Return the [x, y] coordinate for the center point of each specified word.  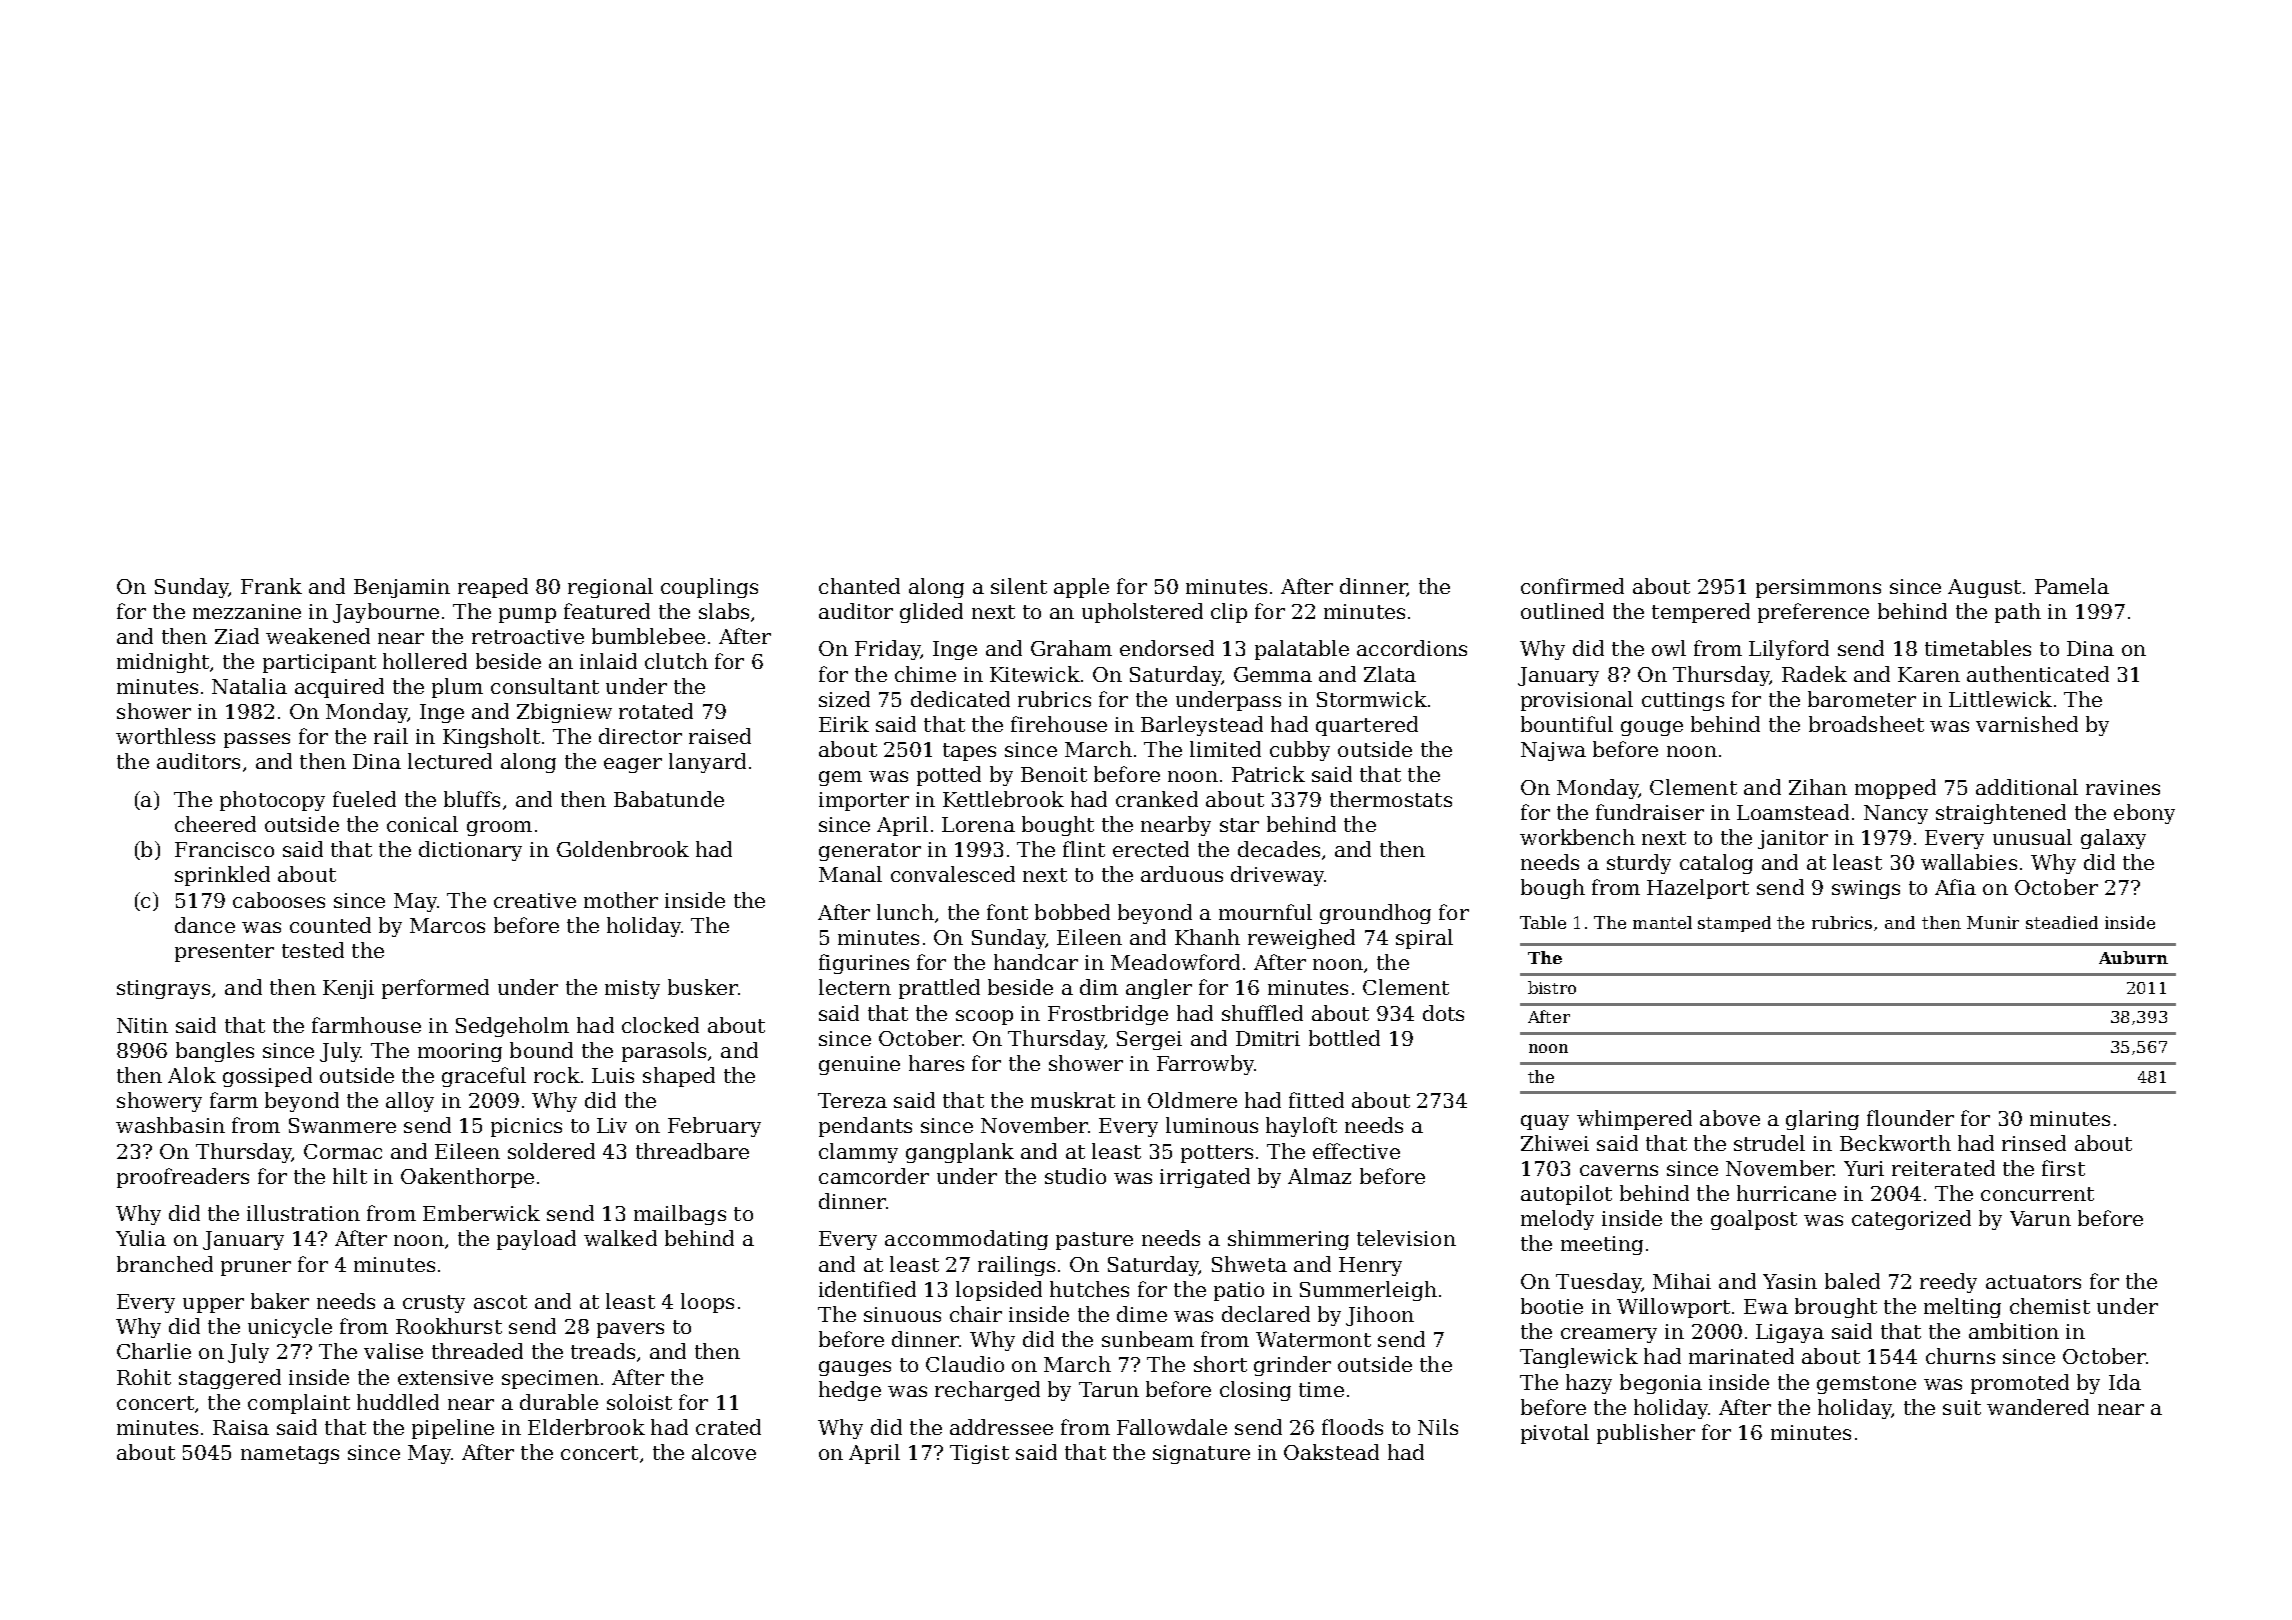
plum [457, 688]
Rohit [144, 1377]
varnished [2027, 724]
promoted [2020, 1384]
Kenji [348, 989]
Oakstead [1331, 1452]
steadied [2062, 922]
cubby [1300, 751]
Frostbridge [1108, 1015]
